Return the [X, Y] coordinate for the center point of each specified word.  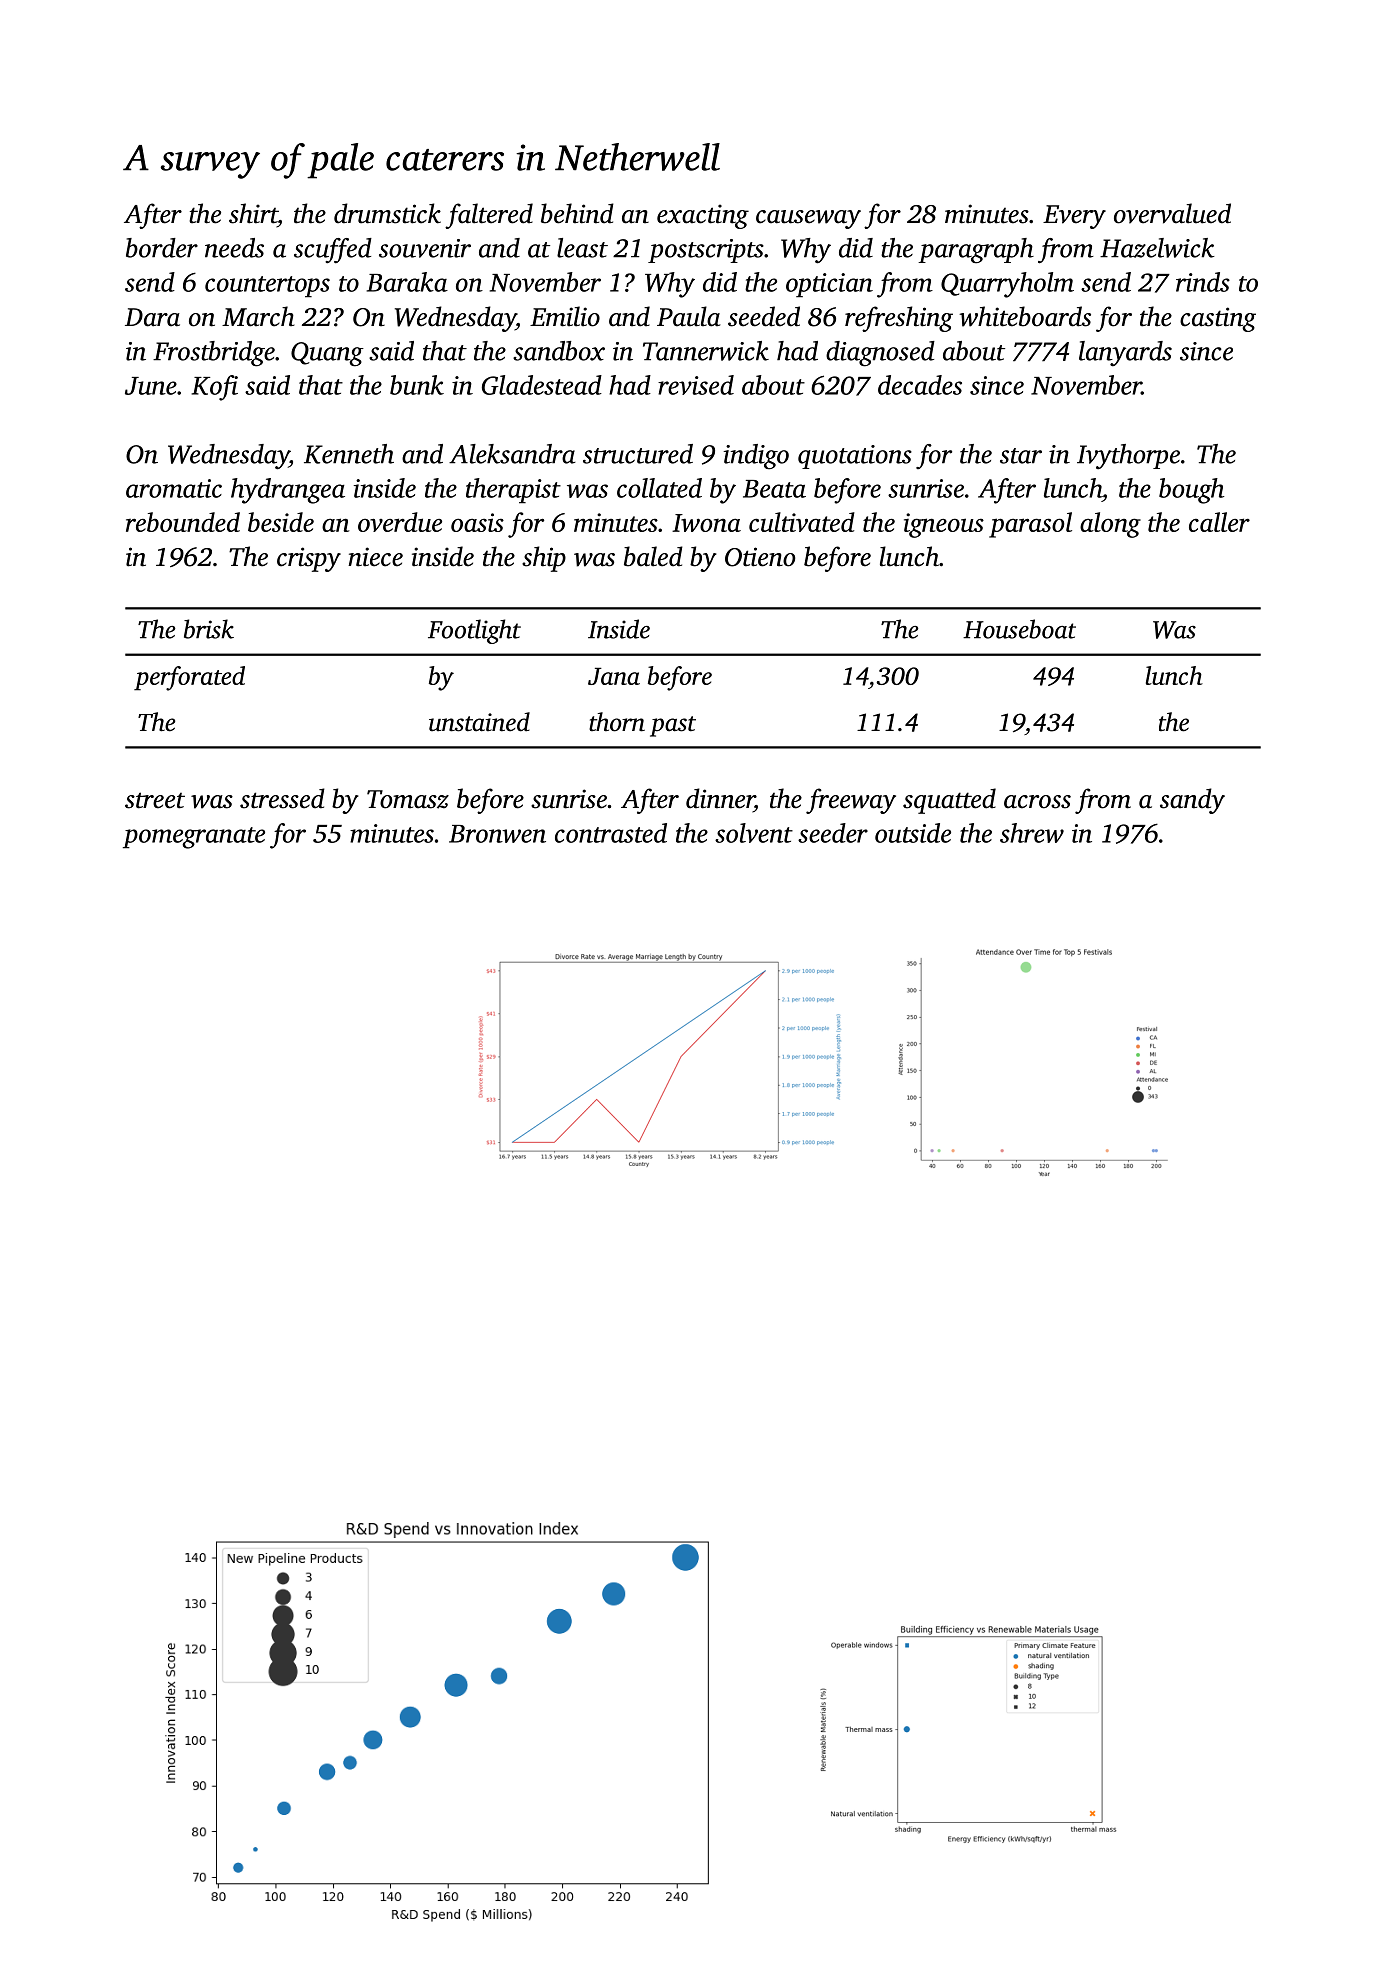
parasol [1030, 525]
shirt [253, 213]
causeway [808, 219]
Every [1074, 217]
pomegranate [194, 838]
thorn [617, 722]
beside [281, 522]
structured [638, 454]
